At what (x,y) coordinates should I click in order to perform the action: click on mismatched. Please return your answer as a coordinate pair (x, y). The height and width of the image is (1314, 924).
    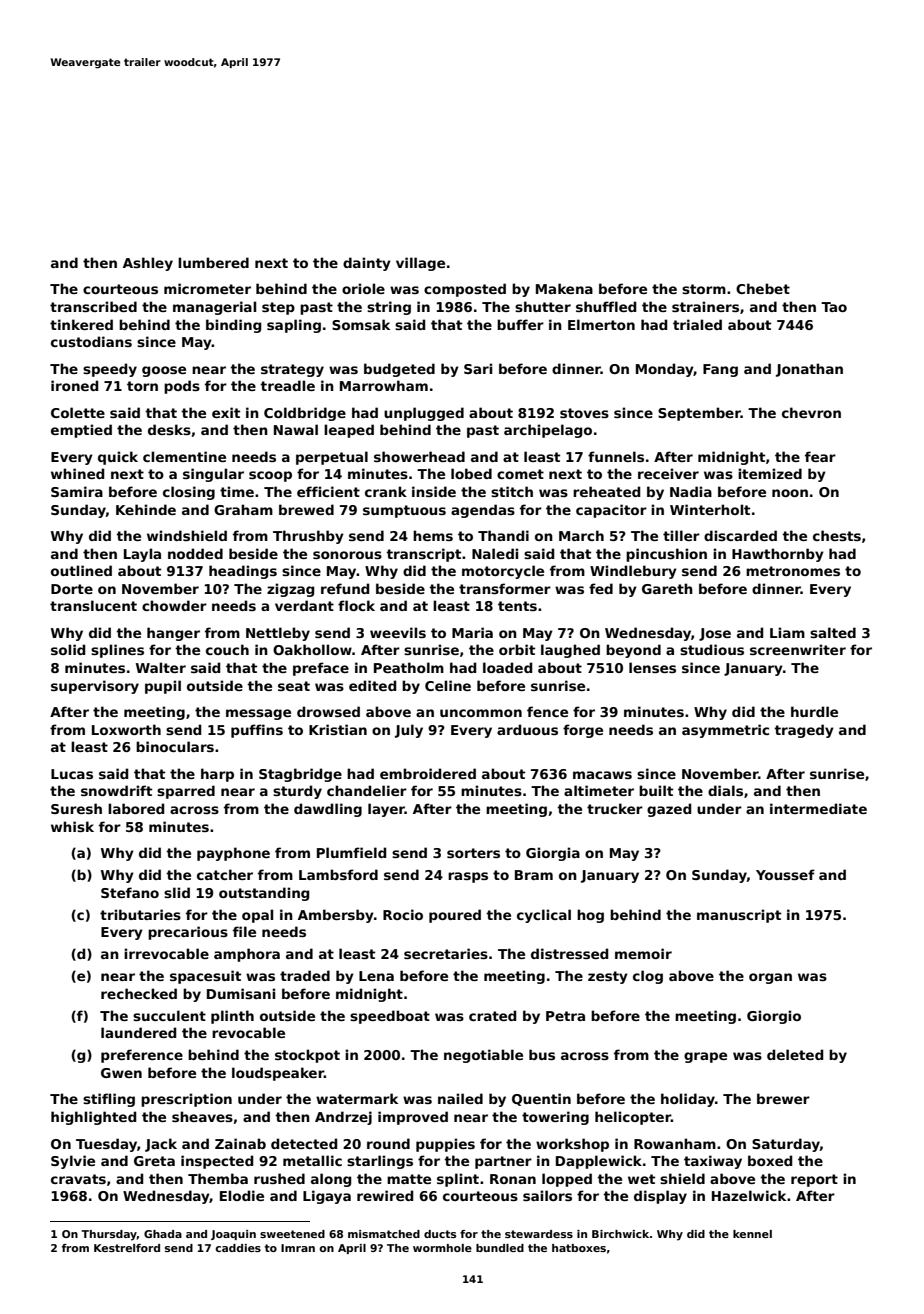
    Looking at the image, I should click on (384, 1234).
